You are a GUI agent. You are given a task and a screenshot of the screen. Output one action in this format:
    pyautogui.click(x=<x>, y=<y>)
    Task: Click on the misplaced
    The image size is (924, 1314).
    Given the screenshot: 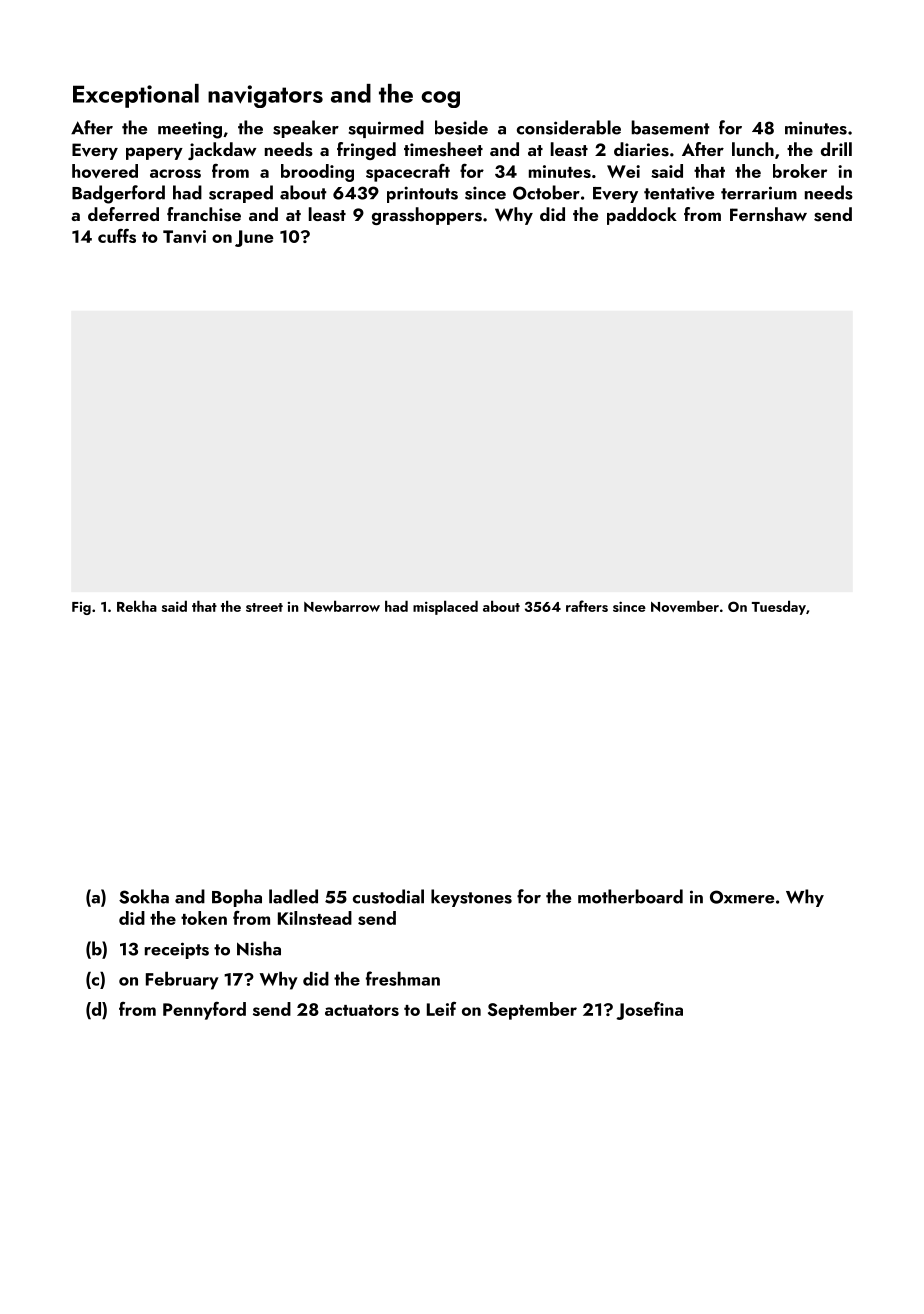 What is the action you would take?
    pyautogui.click(x=445, y=607)
